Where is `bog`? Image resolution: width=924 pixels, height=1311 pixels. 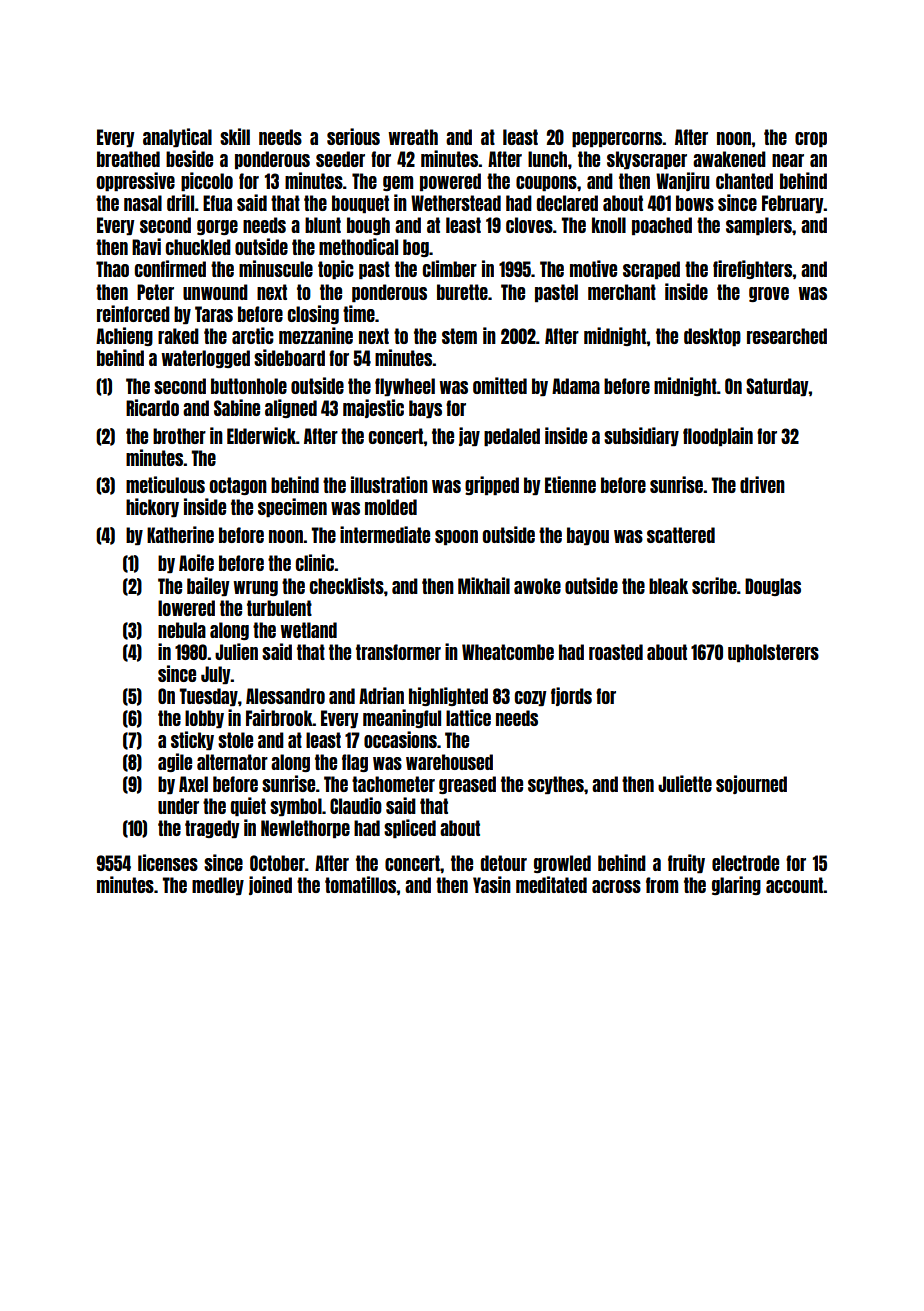
bog is located at coordinates (416, 248).
